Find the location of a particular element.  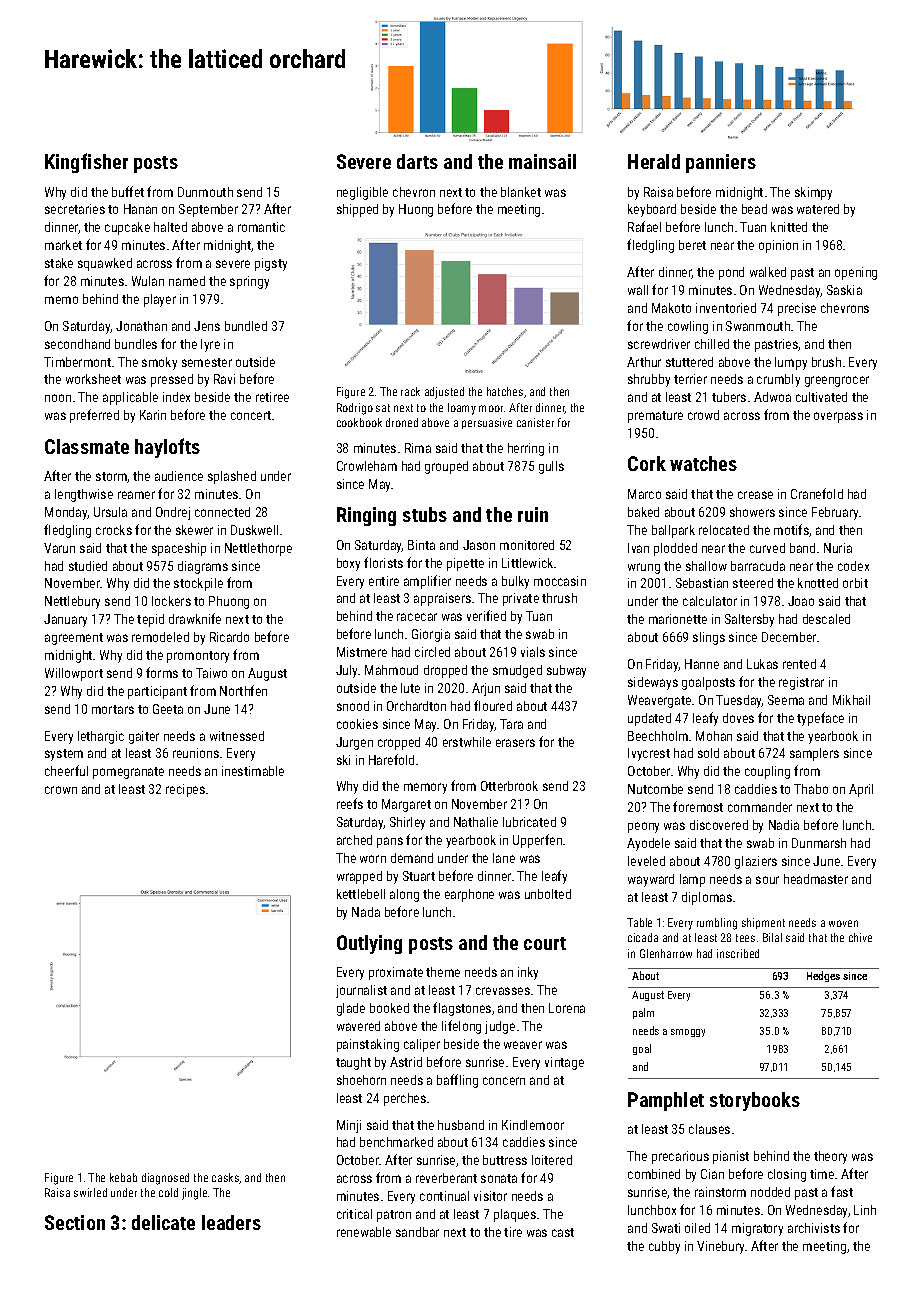

unbolted is located at coordinates (548, 894).
